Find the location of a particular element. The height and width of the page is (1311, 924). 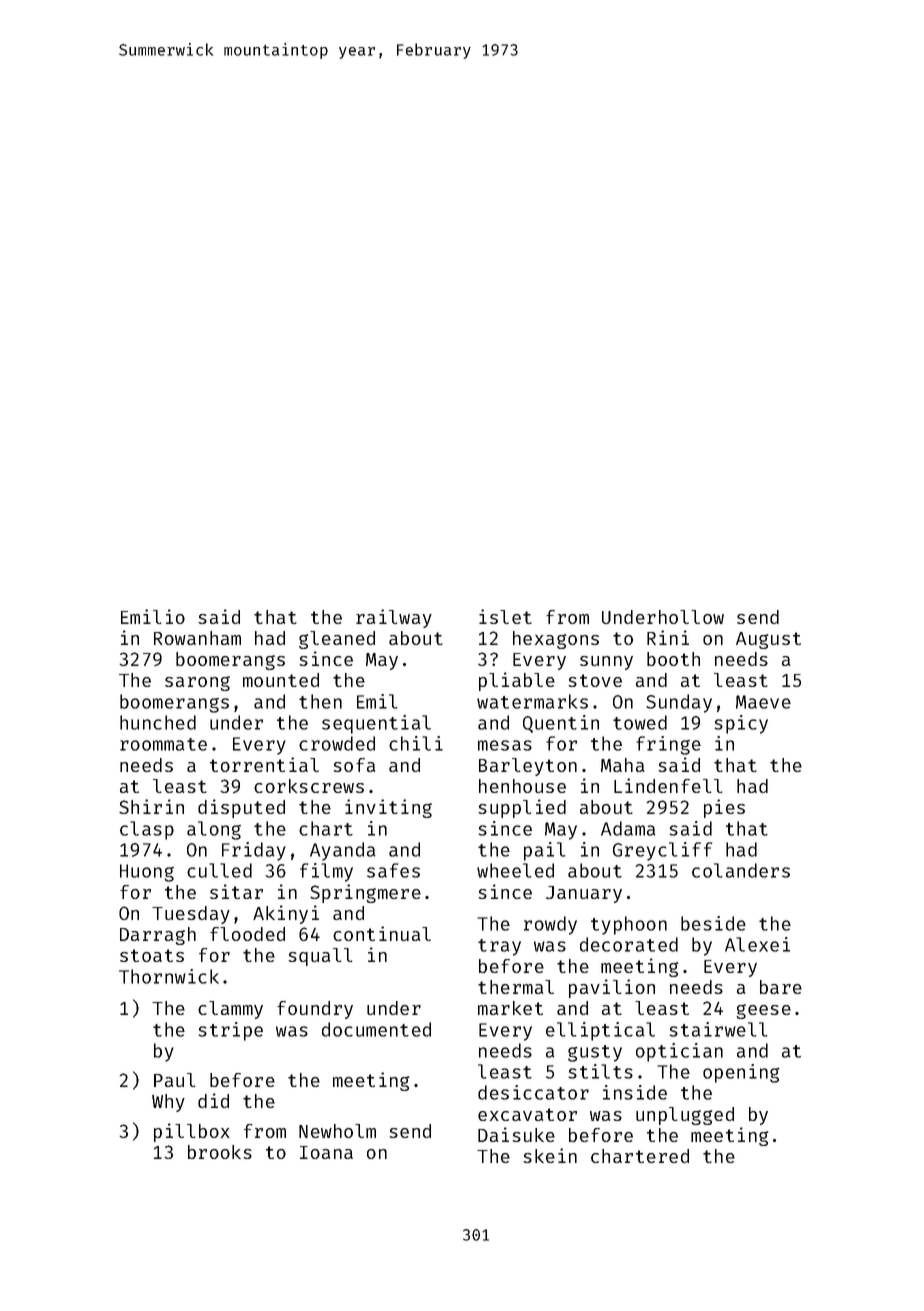

Tuesday is located at coordinates (191, 915).
